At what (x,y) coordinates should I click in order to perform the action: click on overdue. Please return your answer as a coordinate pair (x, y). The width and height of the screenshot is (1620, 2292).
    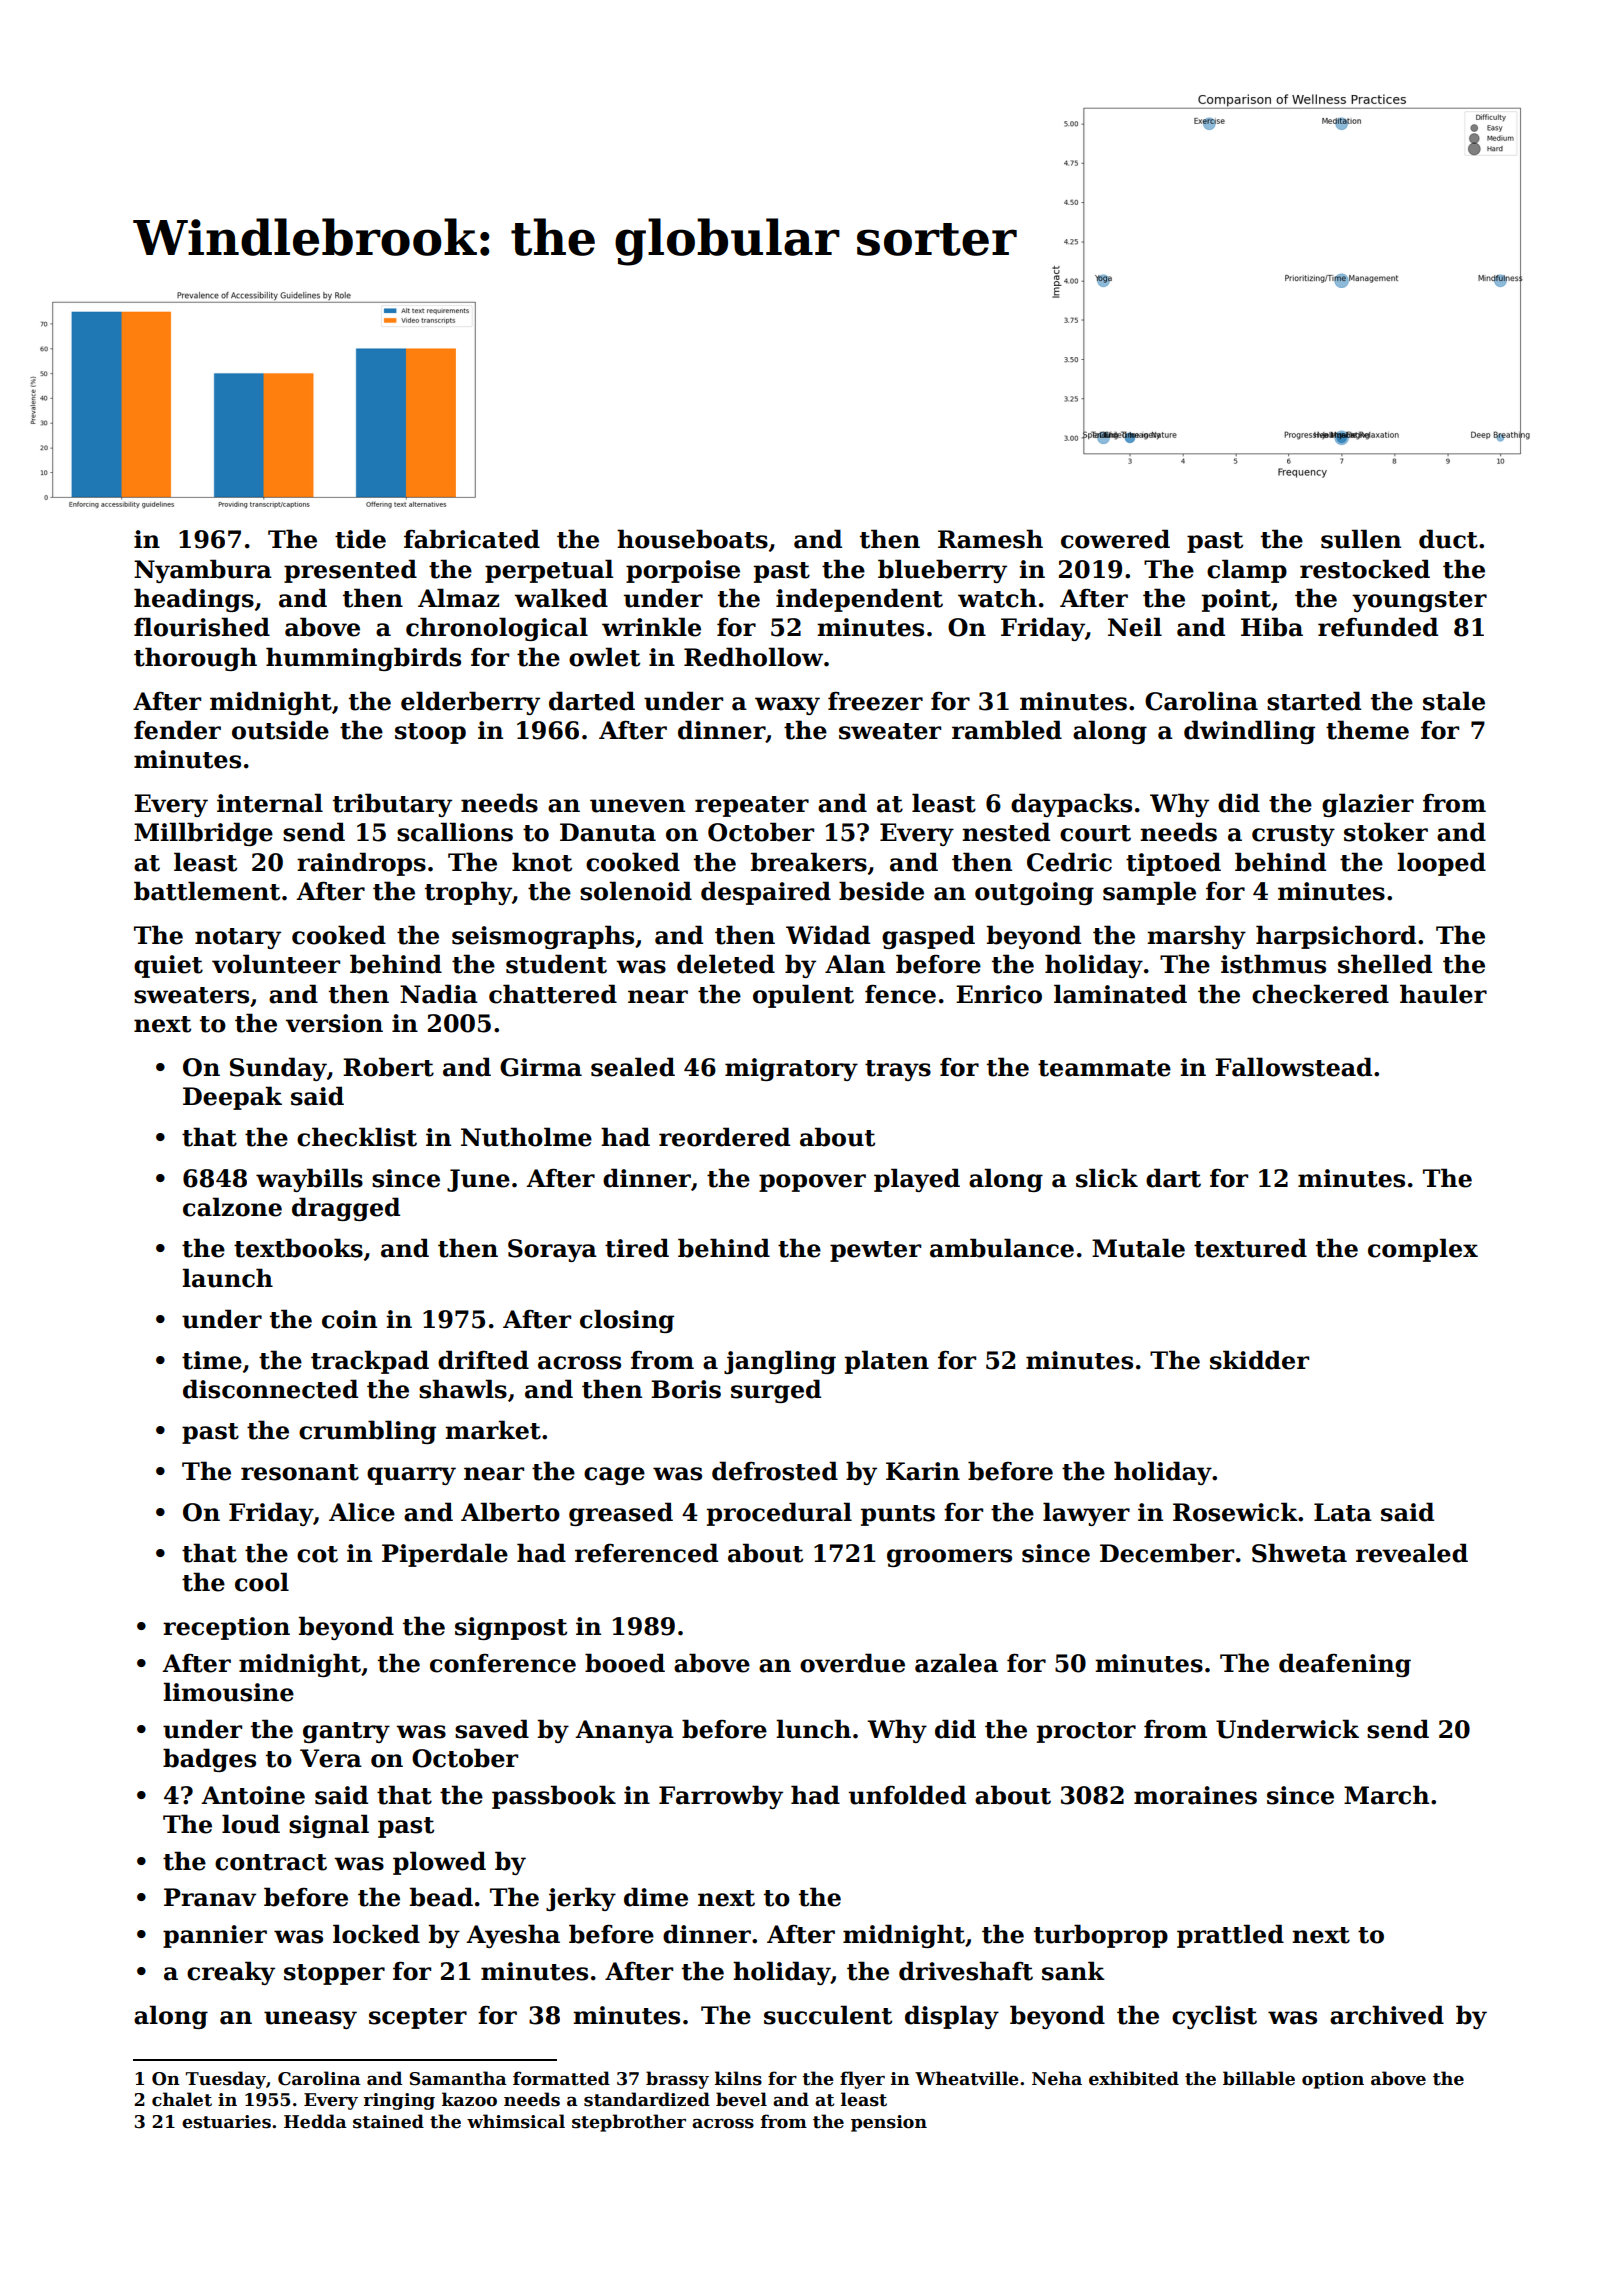
    Looking at the image, I should click on (852, 1663).
